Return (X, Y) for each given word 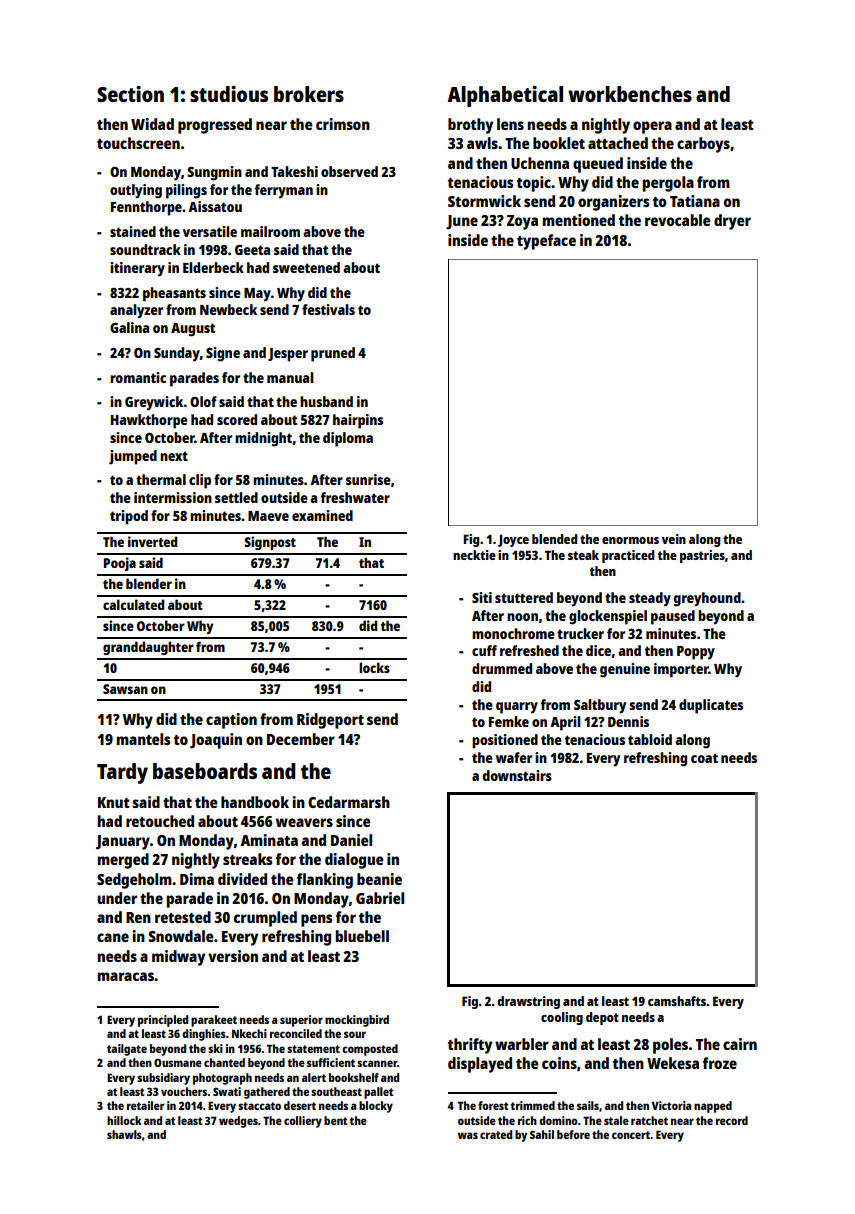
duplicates (711, 706)
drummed (502, 668)
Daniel (351, 840)
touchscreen (138, 143)
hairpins (358, 421)
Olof (203, 401)
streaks (247, 859)
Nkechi (249, 1033)
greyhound (707, 599)
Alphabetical (505, 96)
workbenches (630, 94)
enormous (630, 540)
